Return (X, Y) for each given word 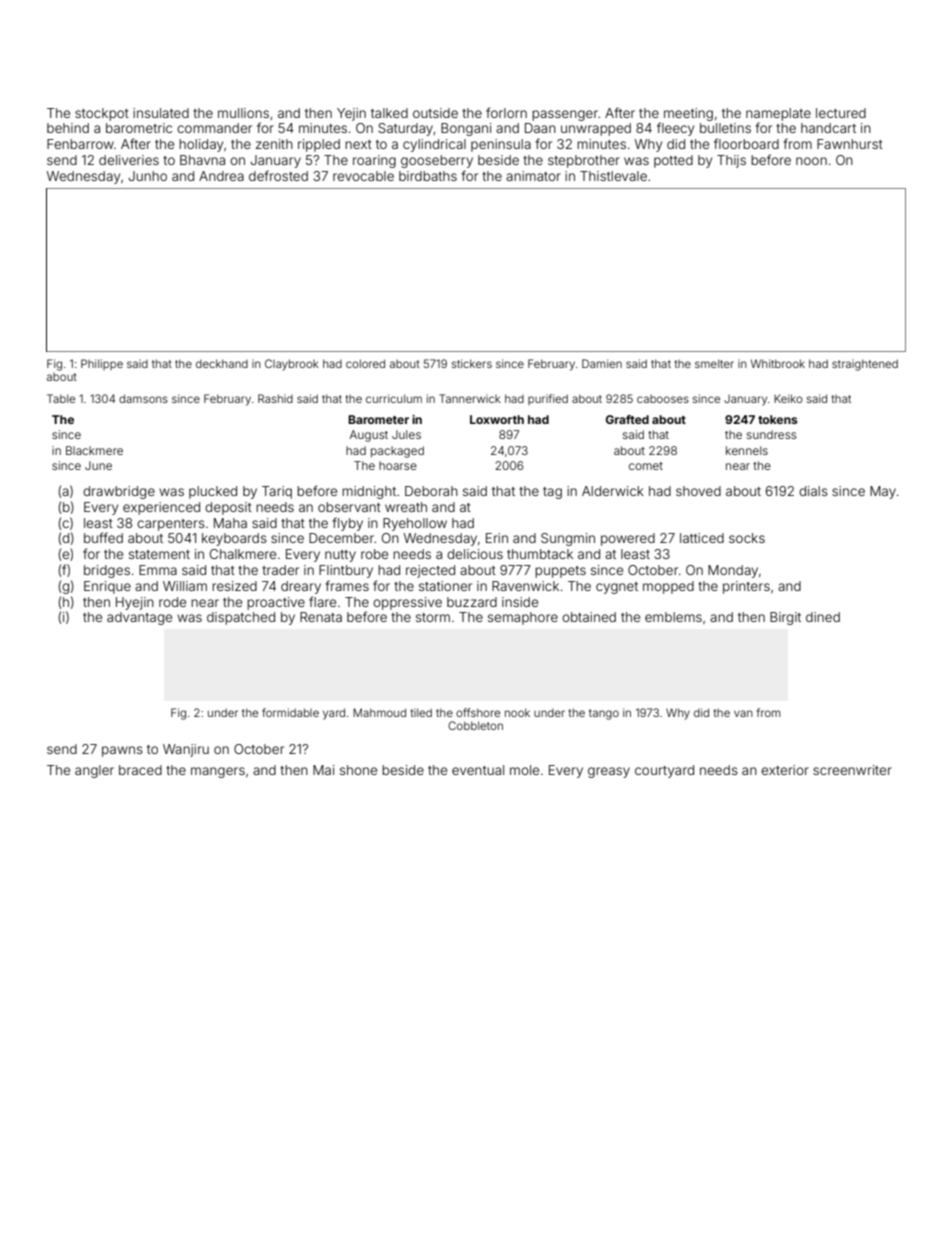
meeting (688, 114)
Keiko (788, 398)
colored (365, 363)
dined (823, 617)
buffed (103, 537)
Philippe (102, 364)
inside (520, 602)
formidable (290, 712)
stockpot (102, 114)
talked (389, 113)
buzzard (472, 602)
